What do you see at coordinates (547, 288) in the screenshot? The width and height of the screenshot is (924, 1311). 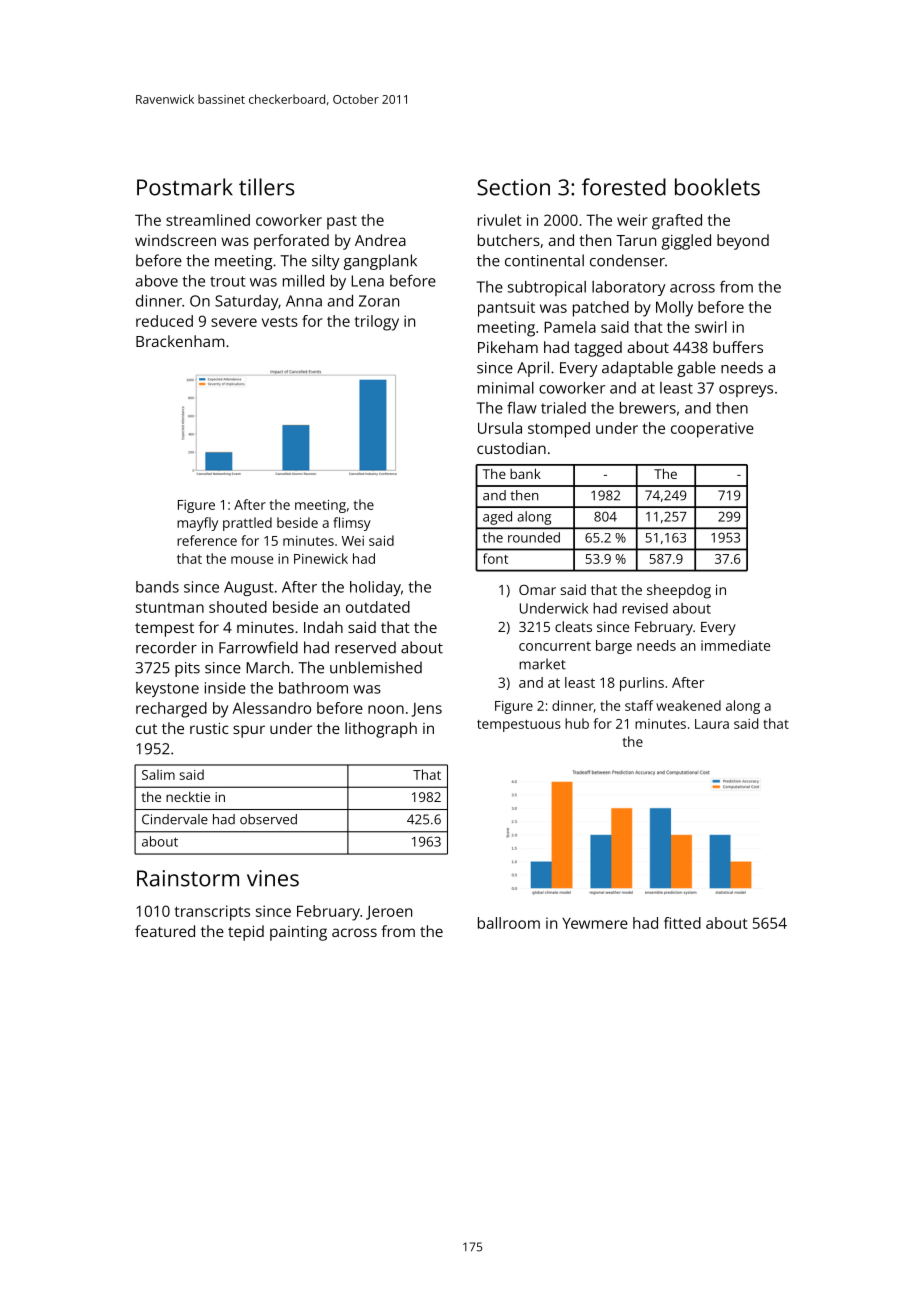 I see `subtropical` at bounding box center [547, 288].
